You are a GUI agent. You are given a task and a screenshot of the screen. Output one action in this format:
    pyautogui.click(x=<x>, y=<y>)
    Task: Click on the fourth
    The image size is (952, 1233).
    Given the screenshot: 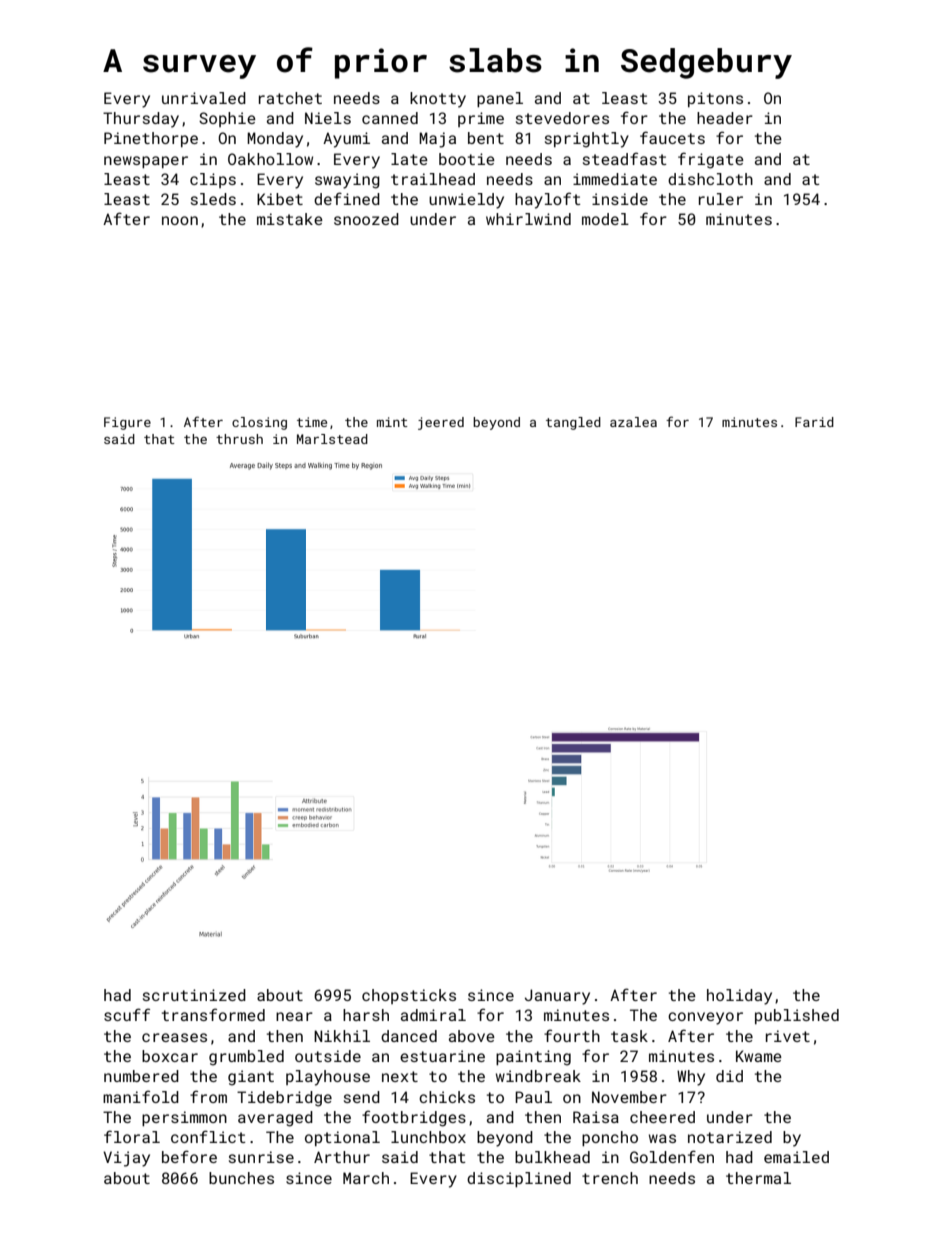 What is the action you would take?
    pyautogui.click(x=572, y=1035)
